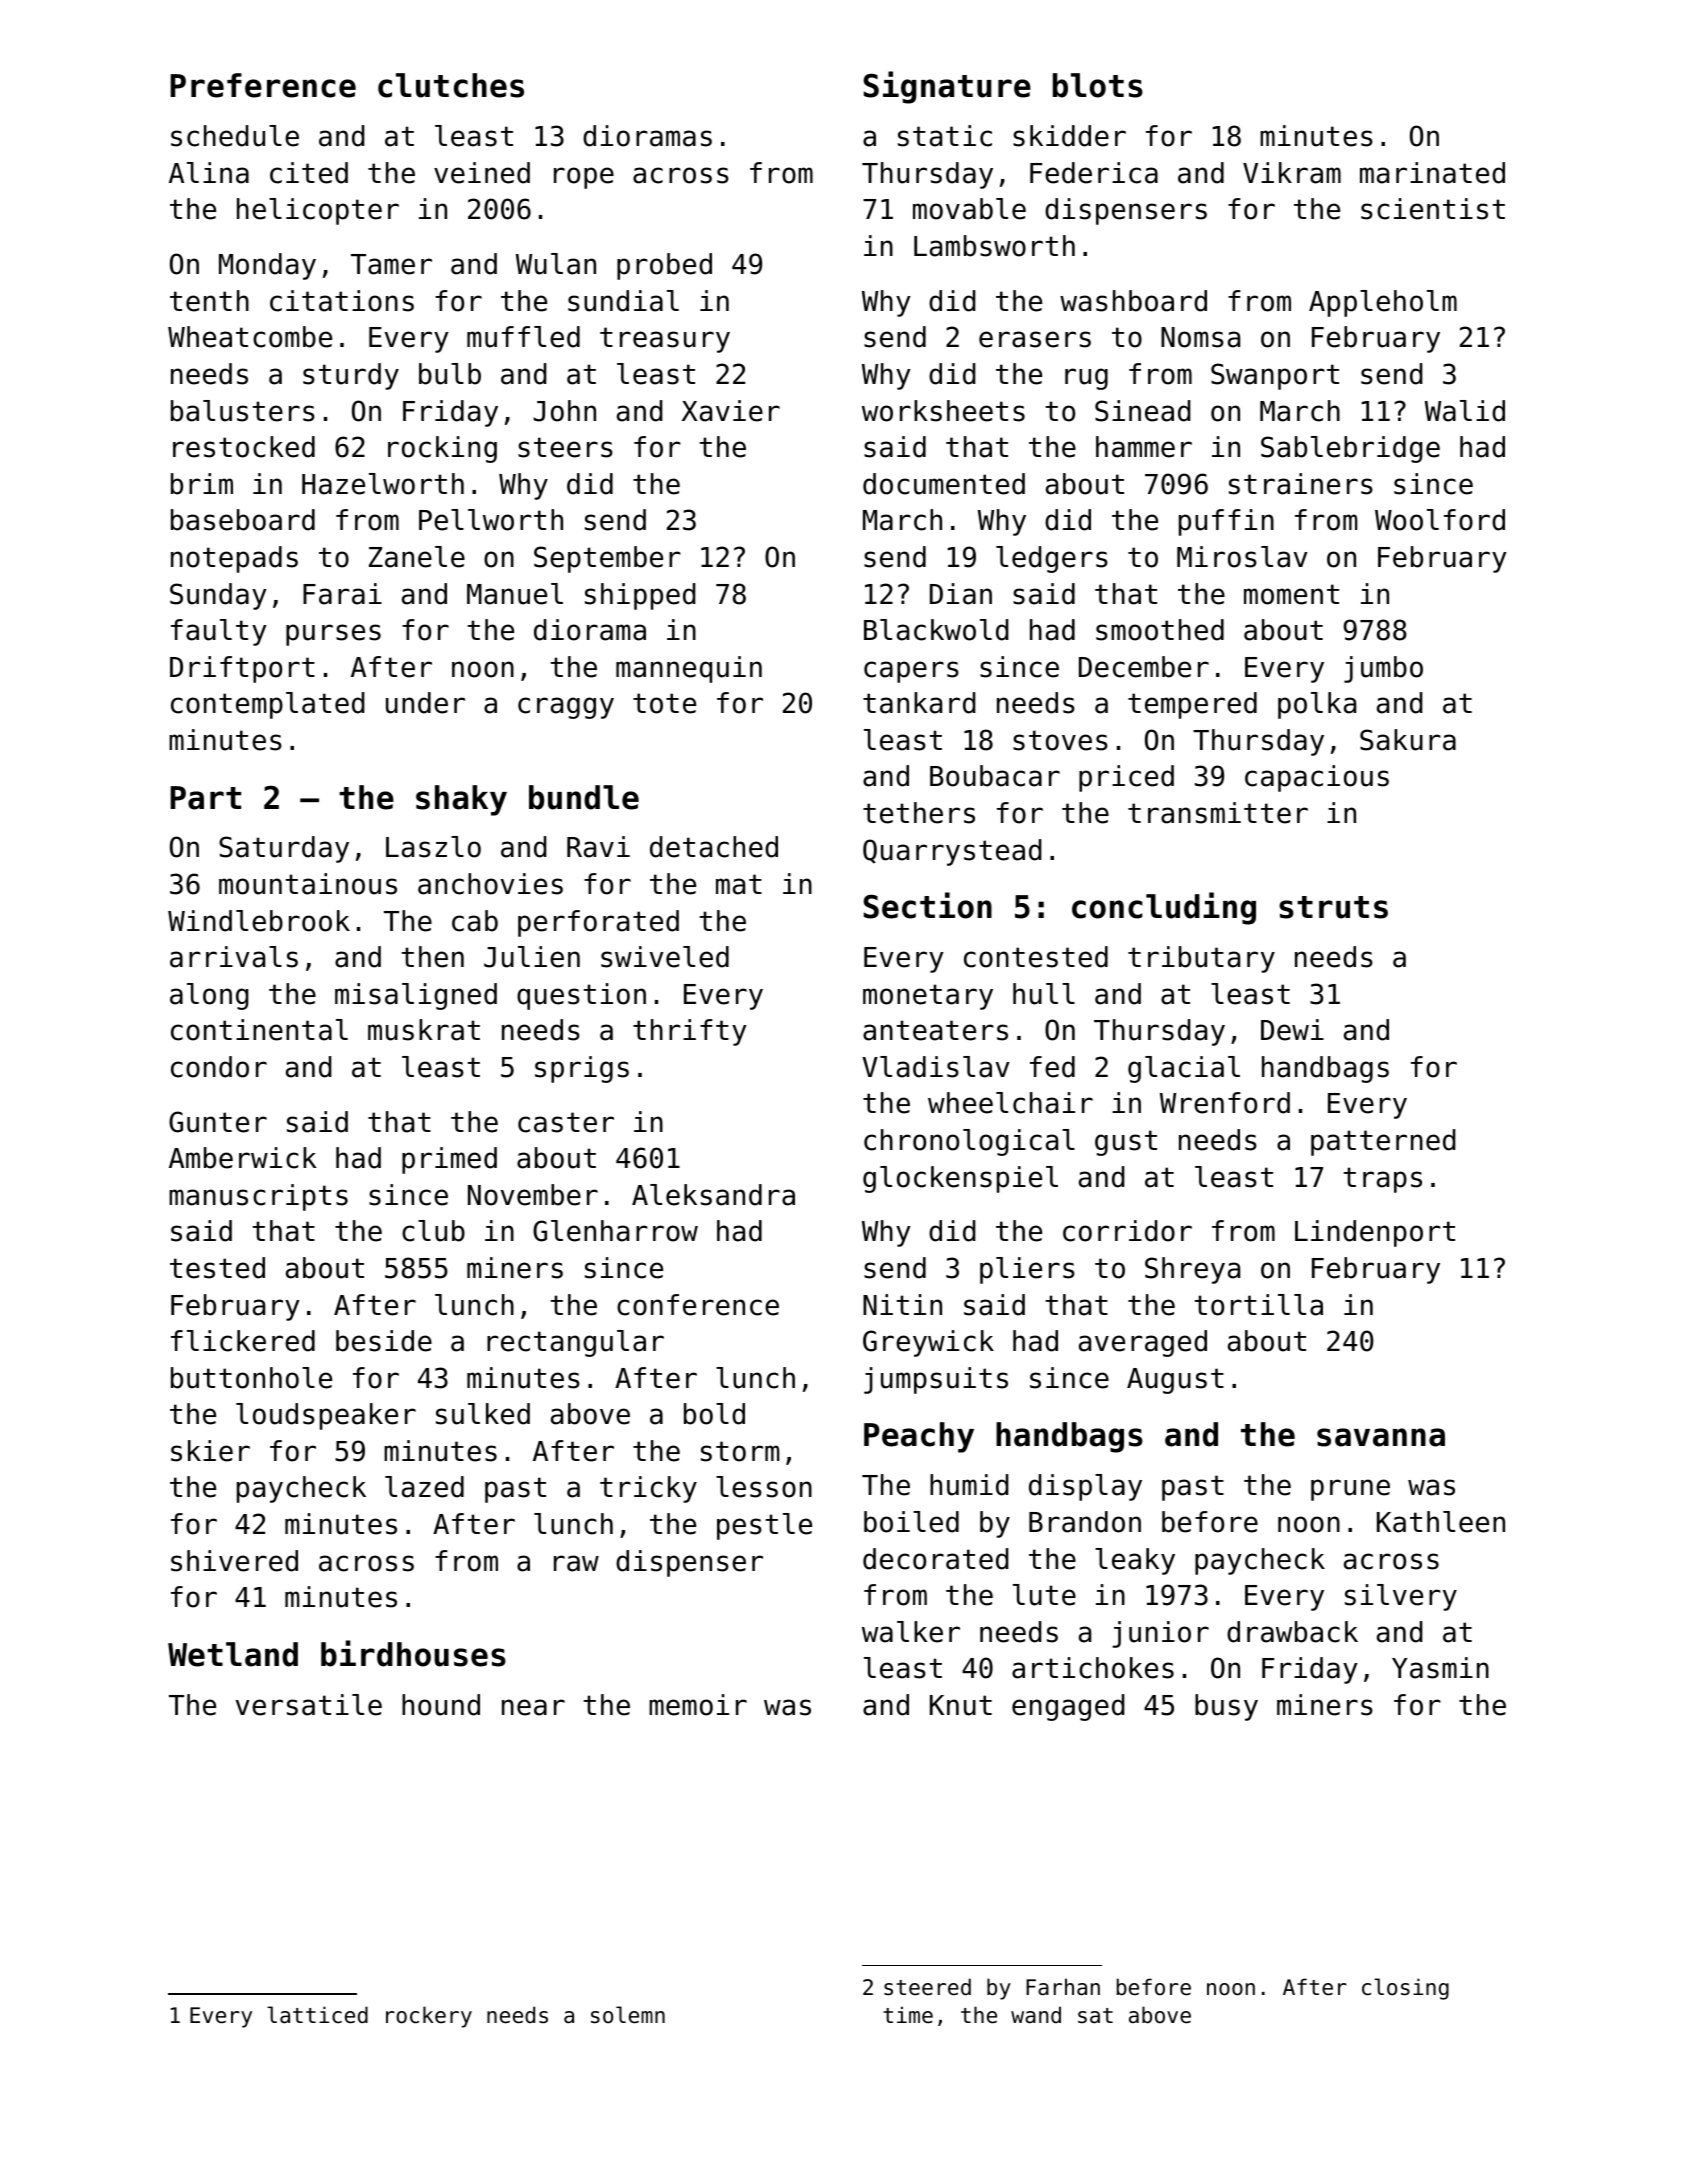  Describe the element at coordinates (1440, 1668) in the screenshot. I see `Yasmin` at that location.
